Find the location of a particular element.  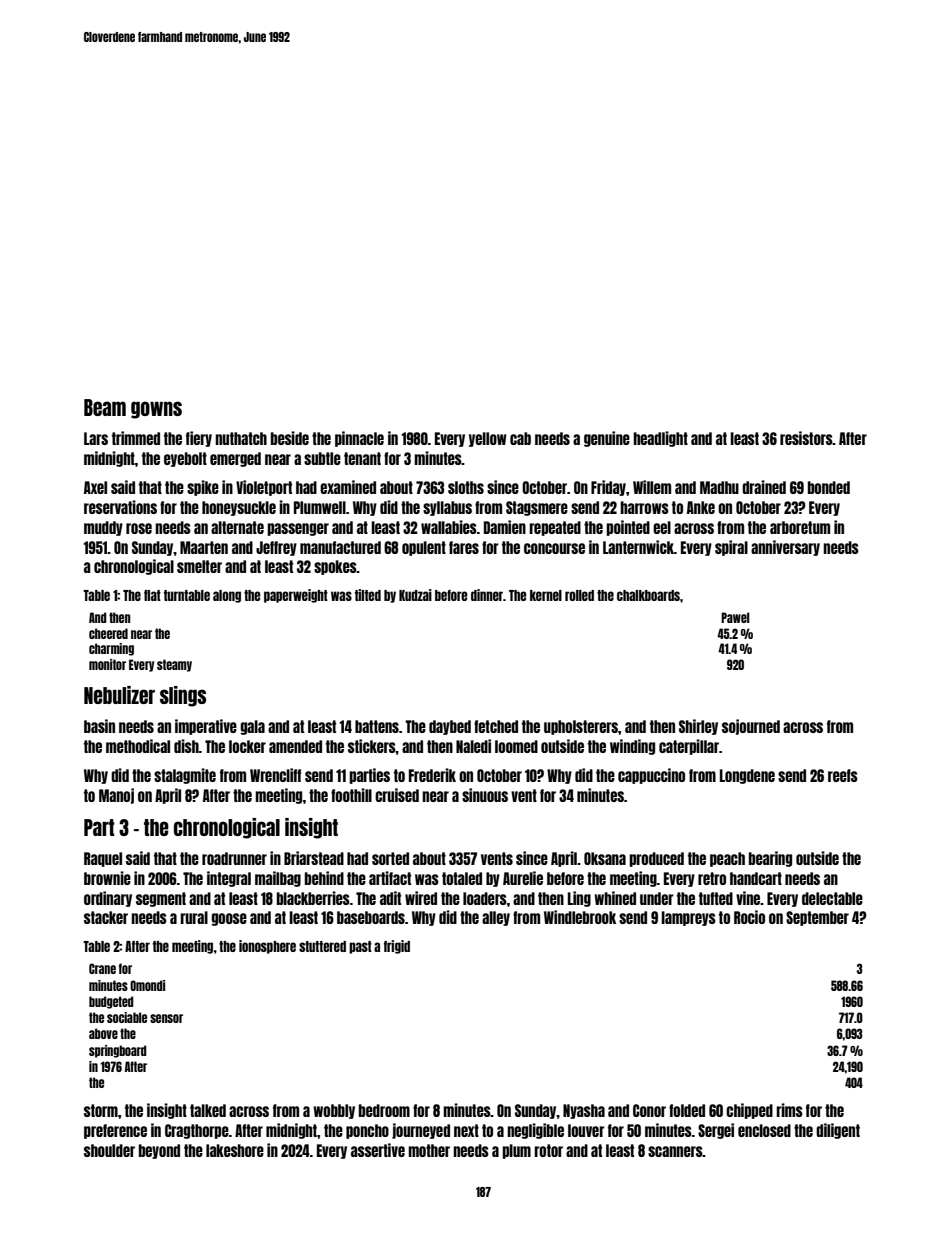

lakeshore is located at coordinates (235, 1150).
